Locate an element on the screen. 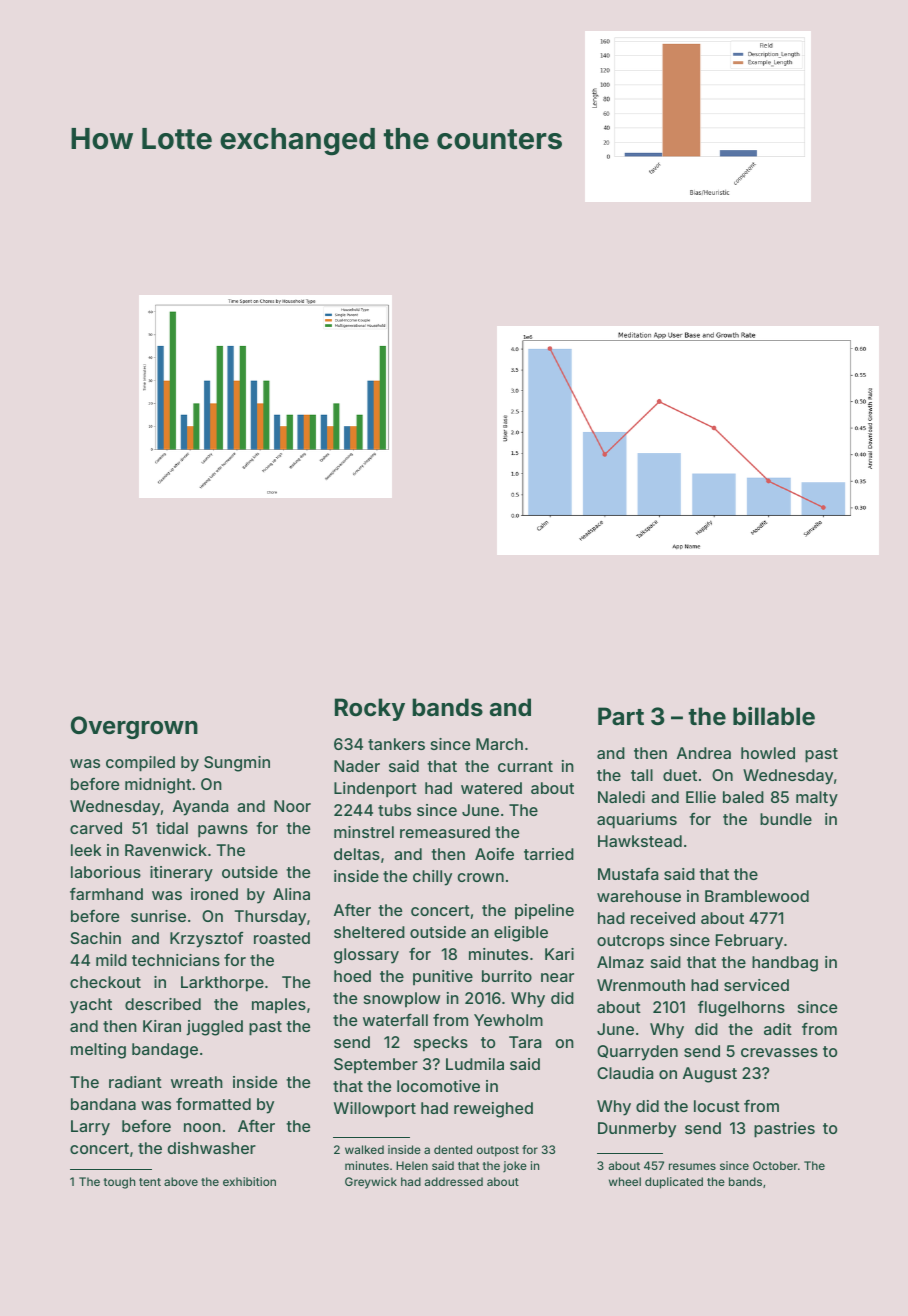 The image size is (908, 1316). yacht is located at coordinates (91, 1006).
